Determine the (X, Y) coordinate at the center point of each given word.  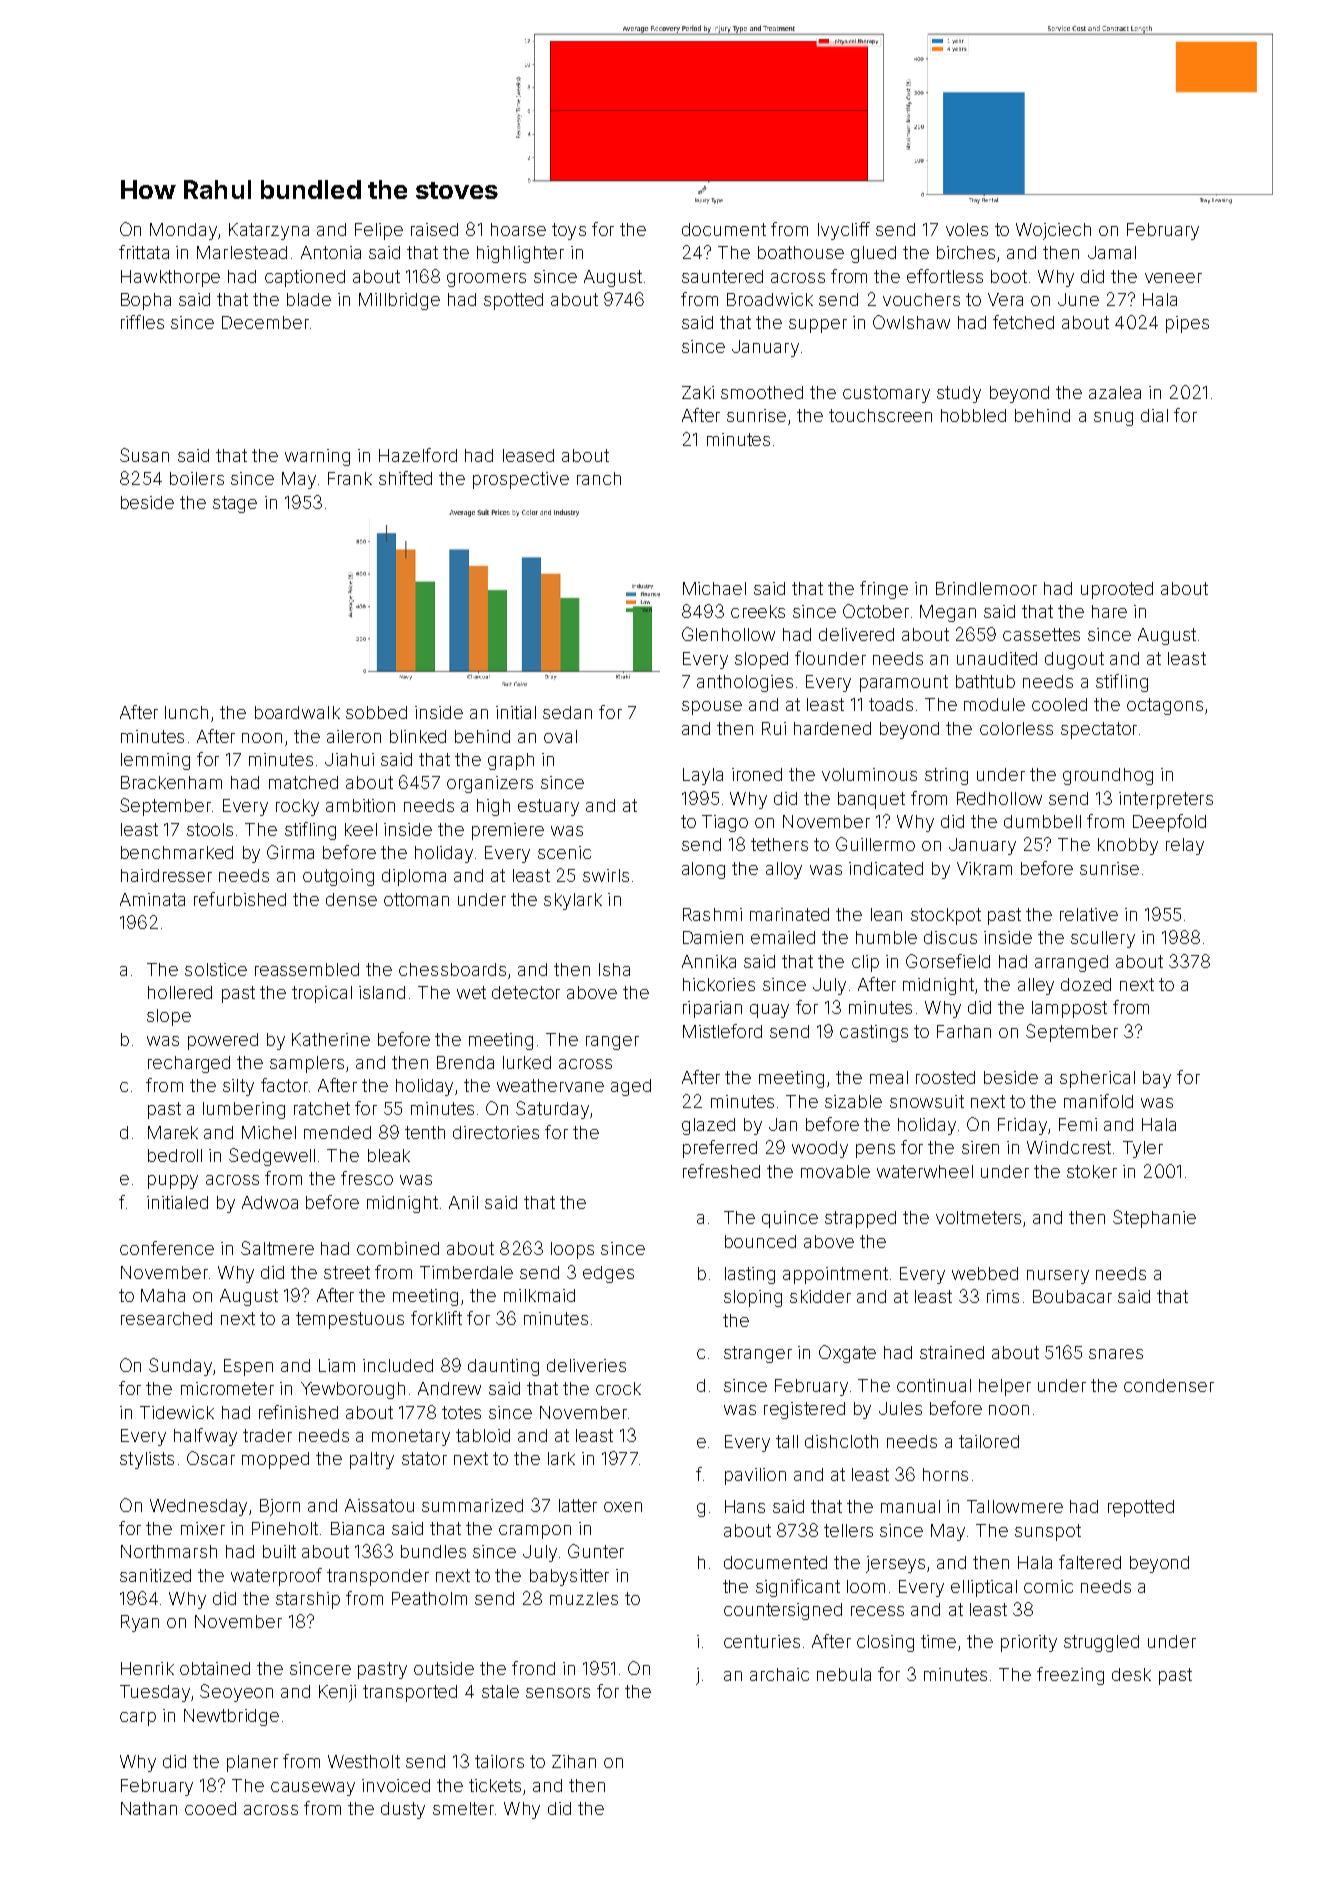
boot (1009, 276)
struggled (1101, 1643)
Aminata (152, 899)
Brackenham (171, 782)
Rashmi (712, 914)
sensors (558, 1693)
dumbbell (1042, 821)
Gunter (596, 1551)
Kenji (337, 1693)
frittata (144, 252)
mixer (203, 1528)
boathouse (801, 252)
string (946, 776)
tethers (779, 844)
